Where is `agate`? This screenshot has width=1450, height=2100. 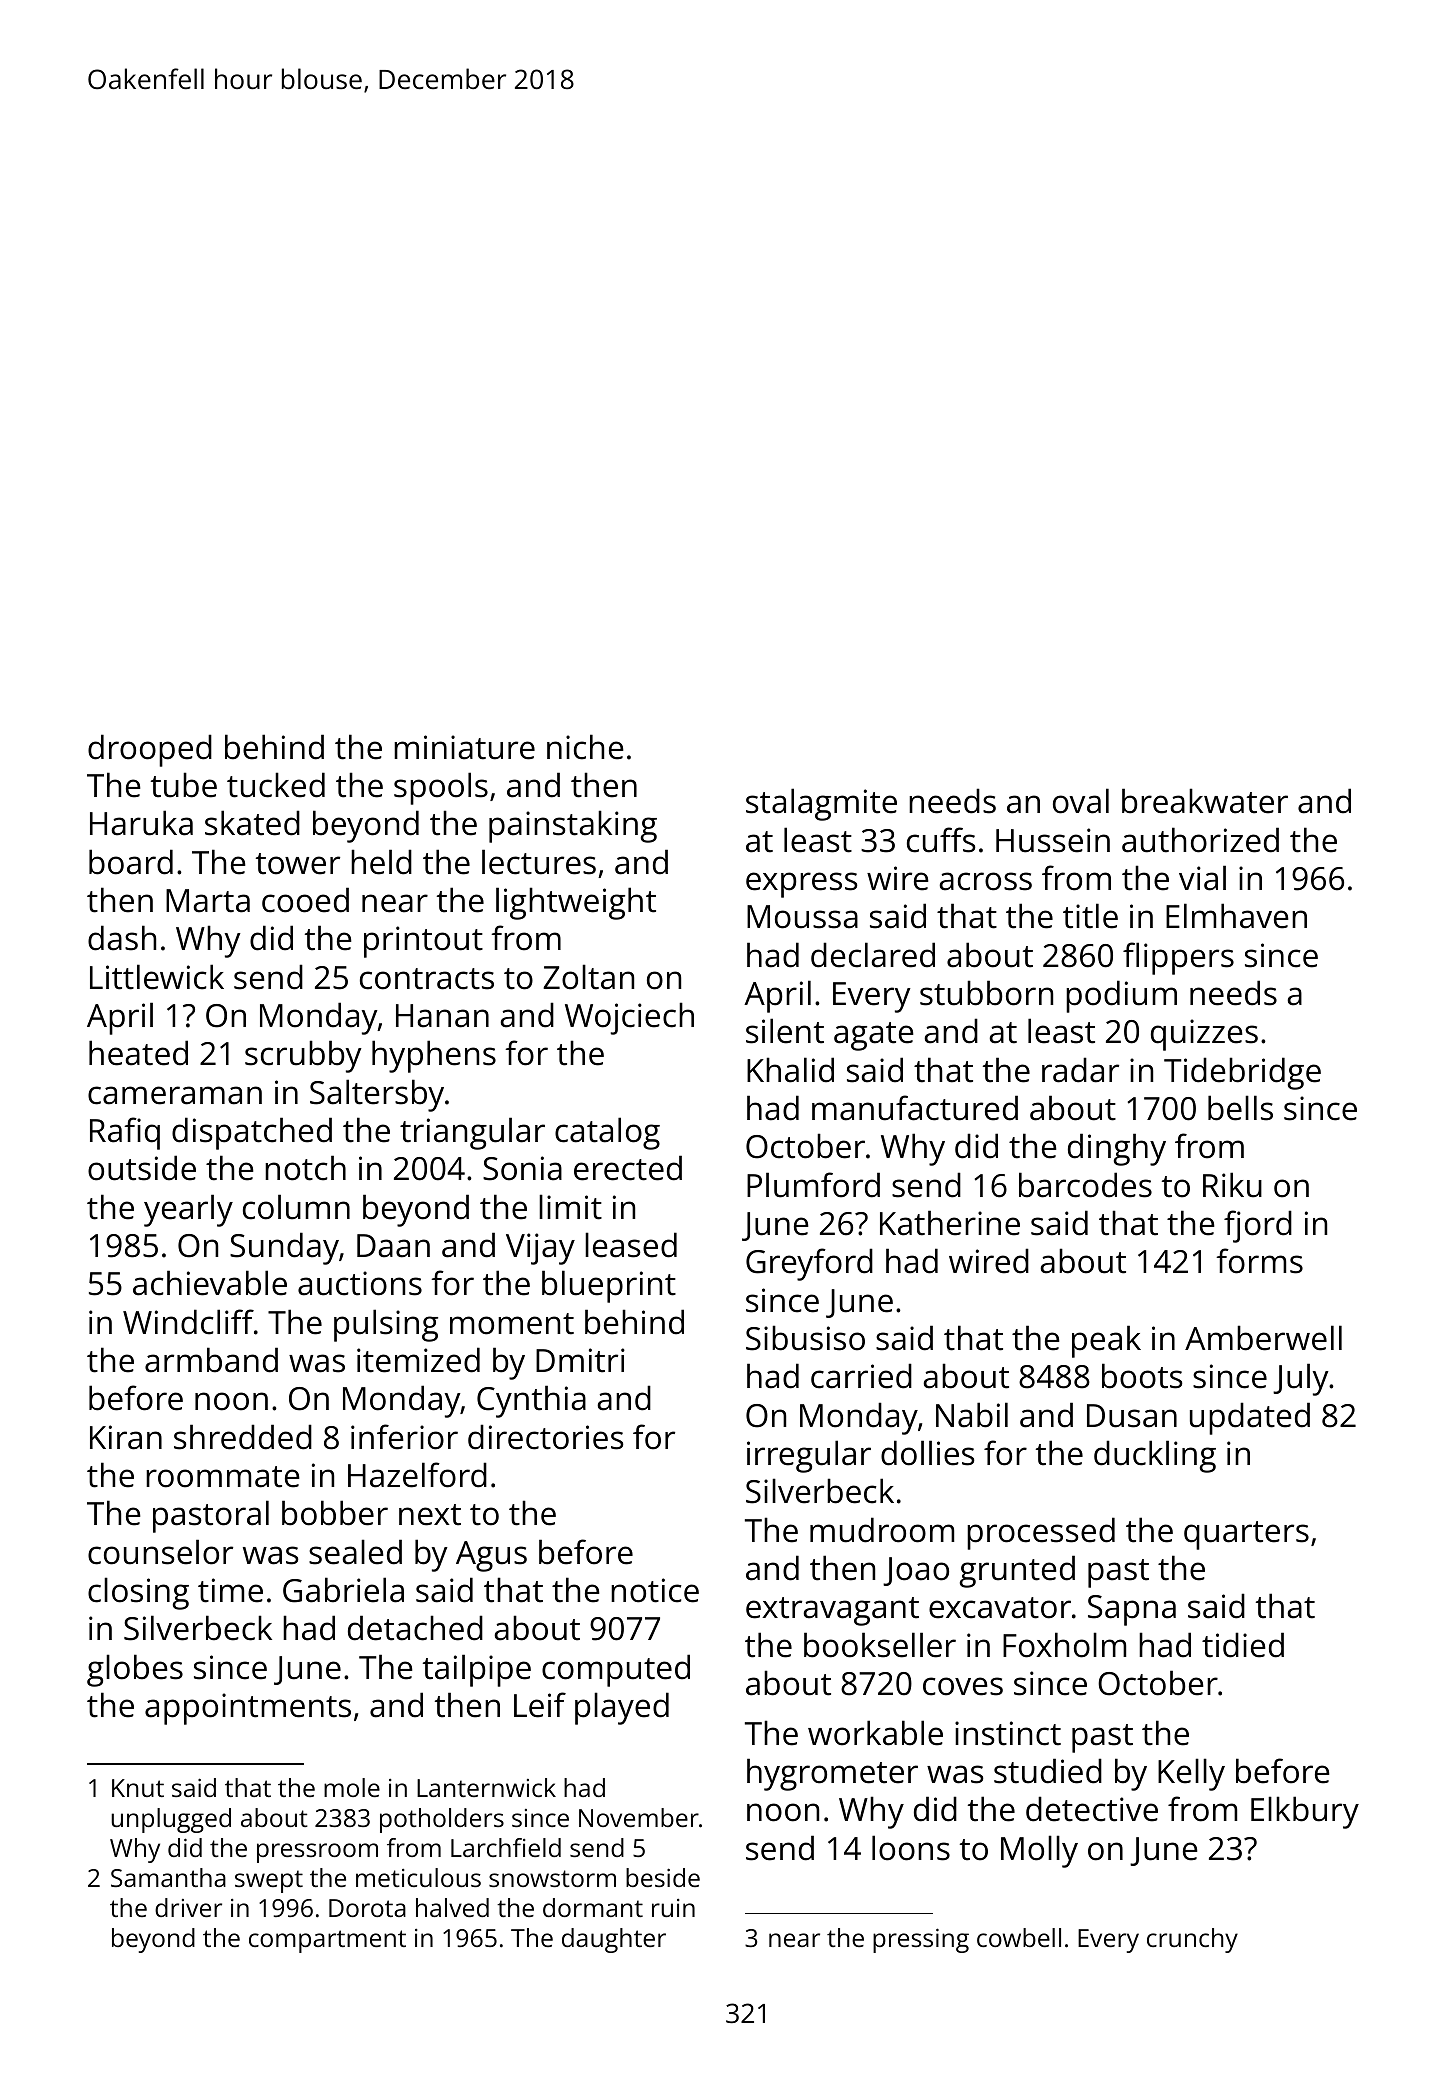
agate is located at coordinates (874, 1036).
